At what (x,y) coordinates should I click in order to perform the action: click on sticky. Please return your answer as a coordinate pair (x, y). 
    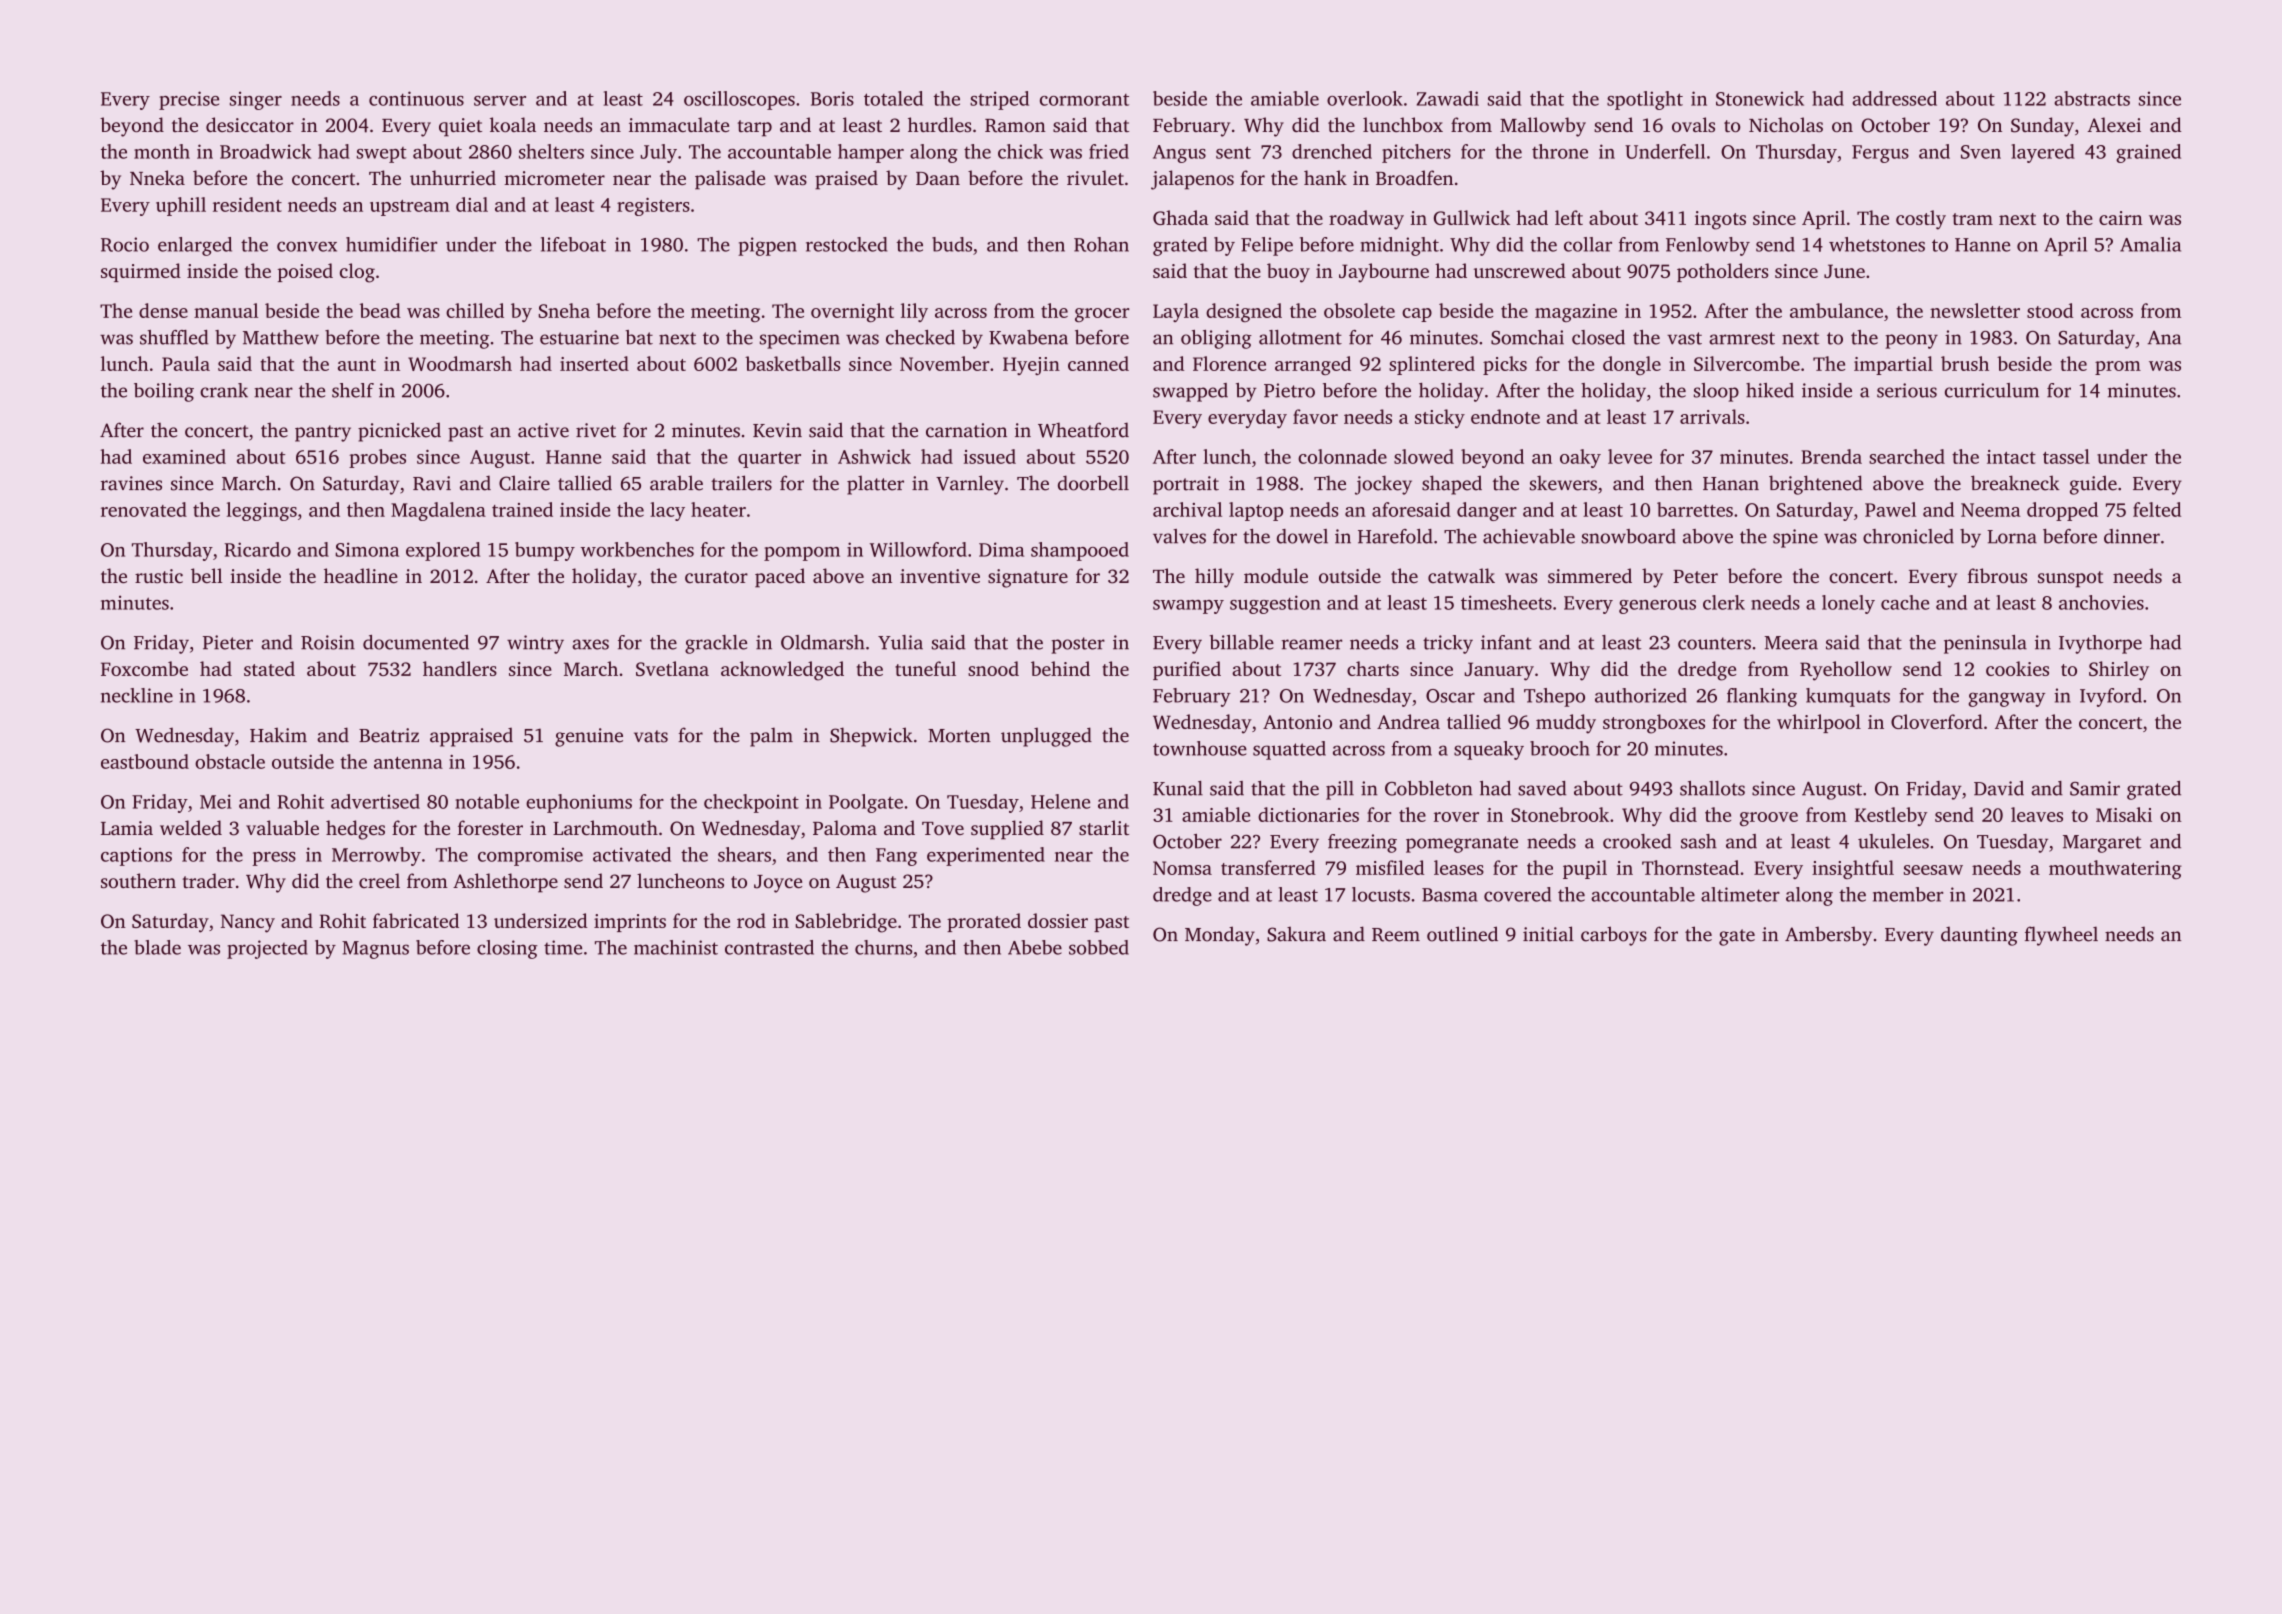
    Looking at the image, I should click on (1440, 418).
